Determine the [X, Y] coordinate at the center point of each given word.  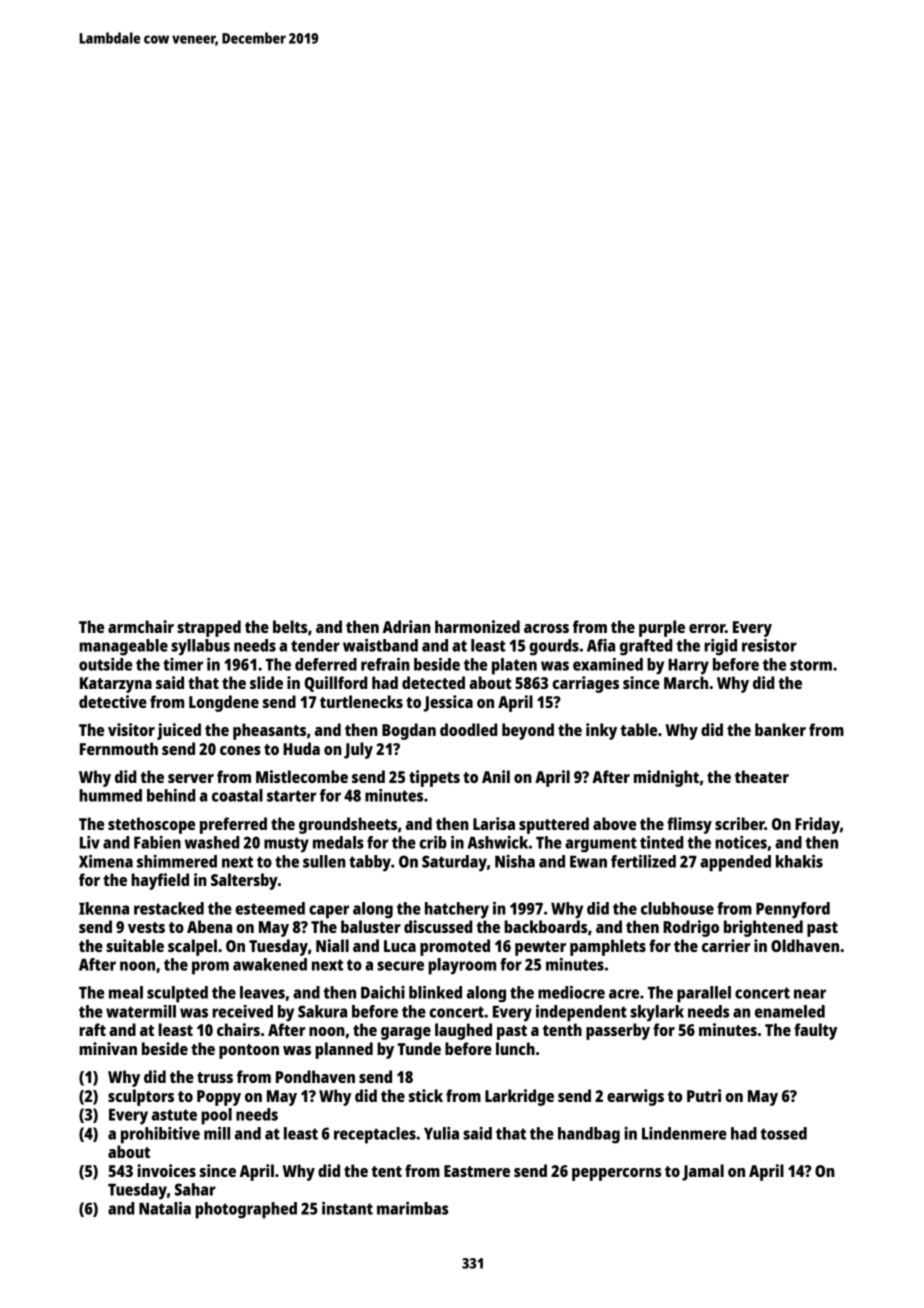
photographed [246, 1210]
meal [126, 992]
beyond [528, 731]
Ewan [588, 862]
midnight [666, 778]
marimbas [412, 1208]
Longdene [224, 703]
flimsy [689, 825]
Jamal [703, 1172]
